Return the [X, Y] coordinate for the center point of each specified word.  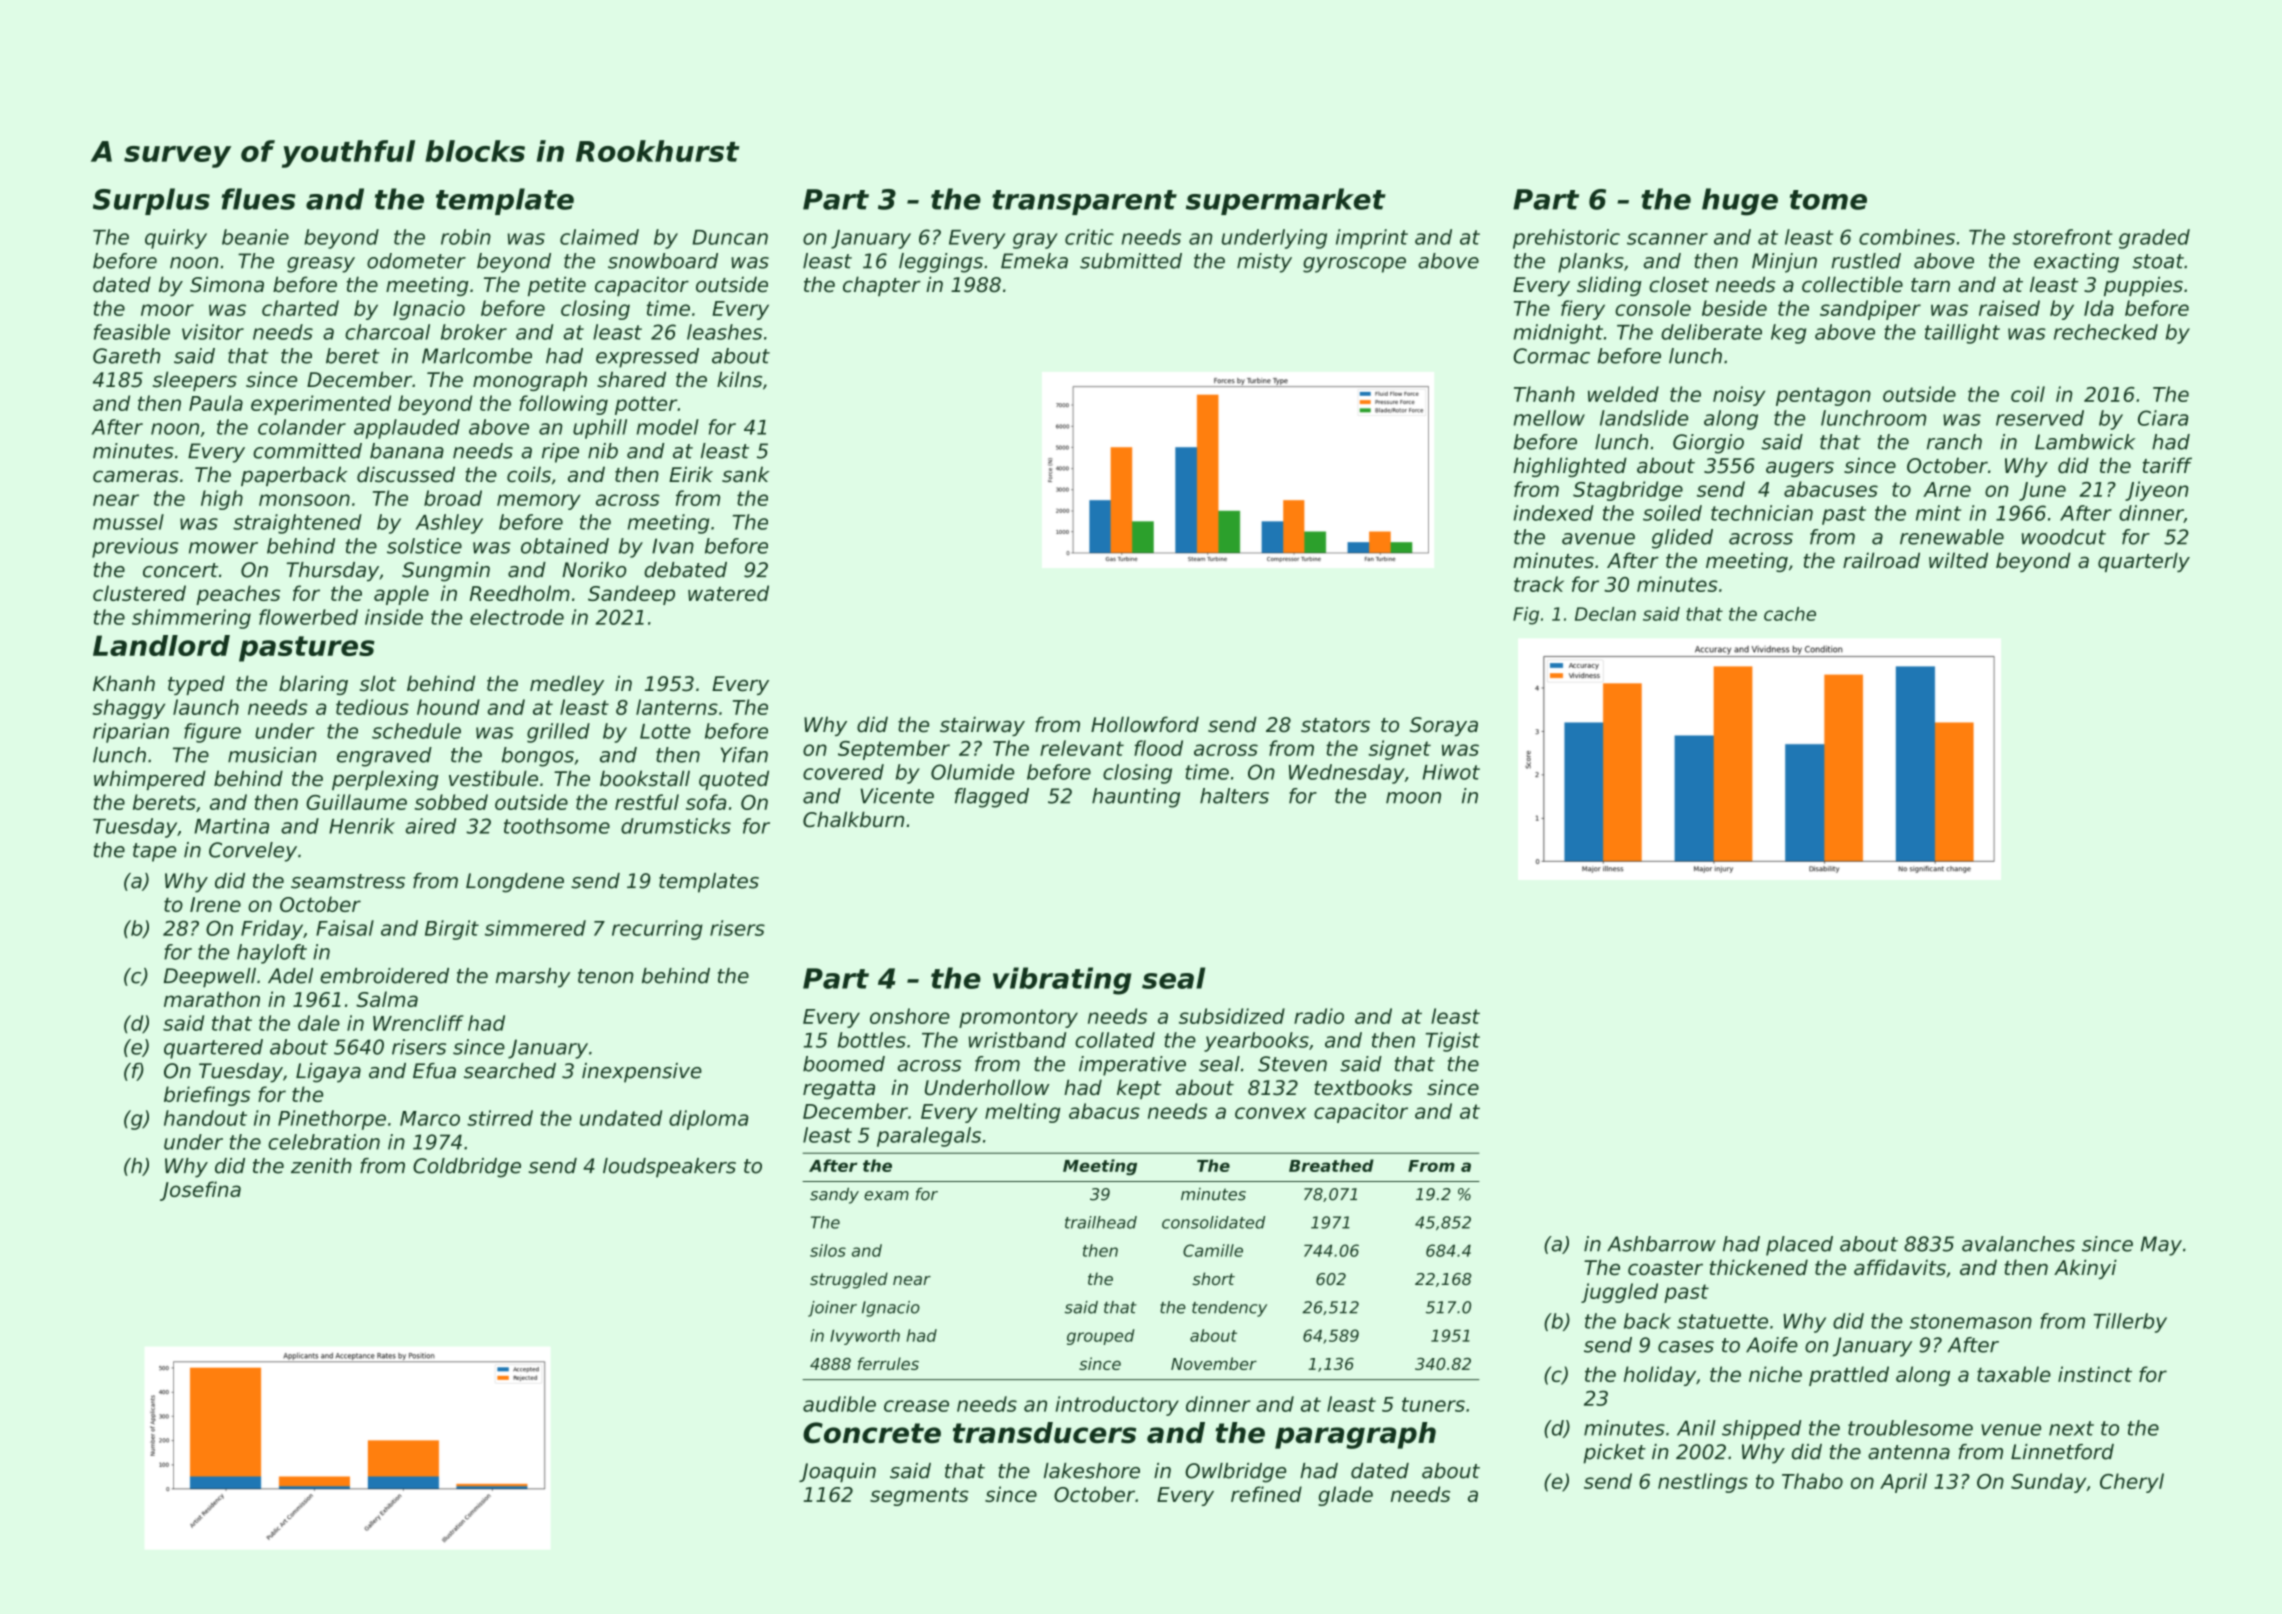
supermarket [1286, 201]
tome [1828, 200]
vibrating [1062, 981]
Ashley [449, 524]
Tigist [1453, 1042]
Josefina [200, 1191]
